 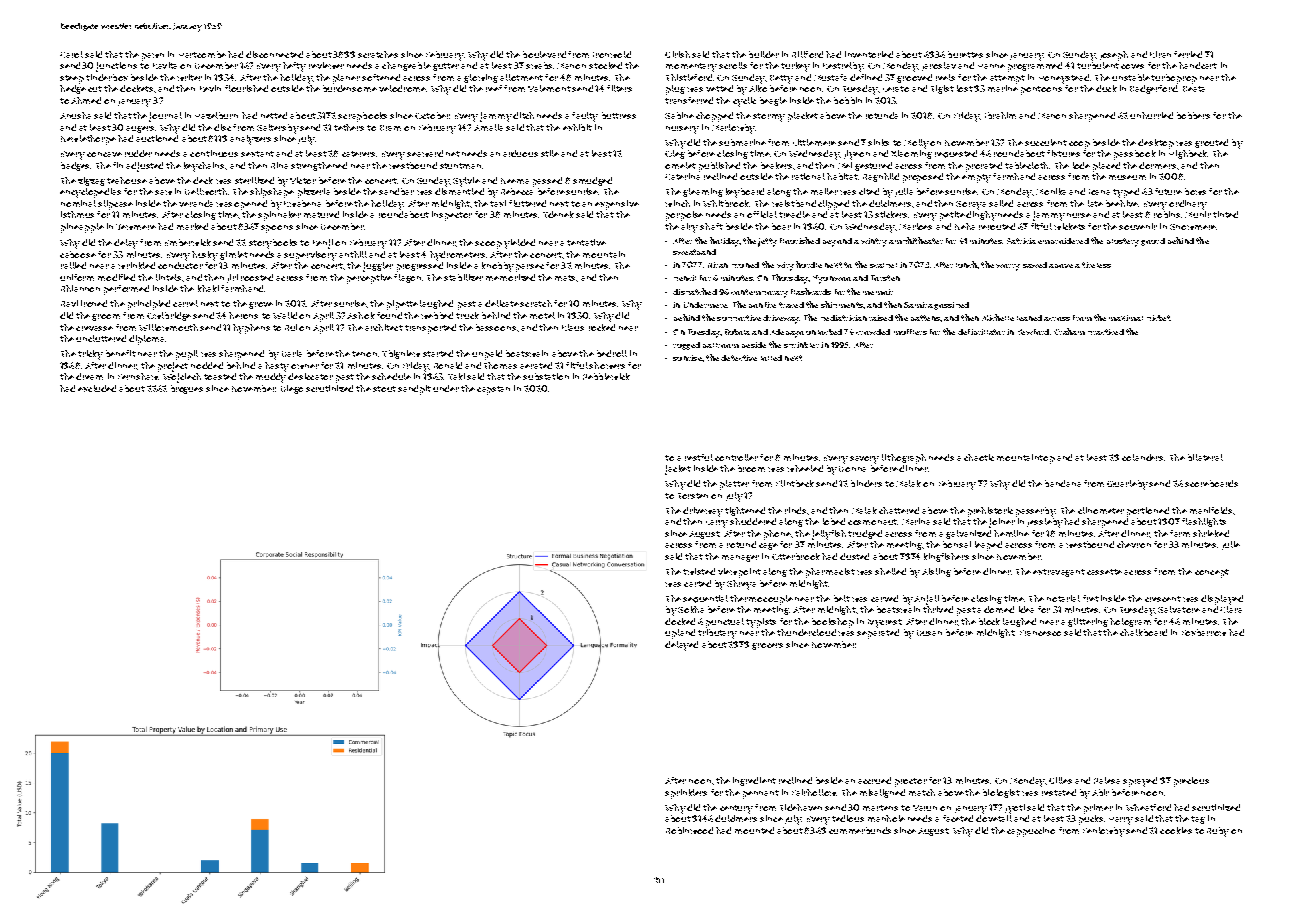 I want to click on duck, so click(x=1106, y=88).
